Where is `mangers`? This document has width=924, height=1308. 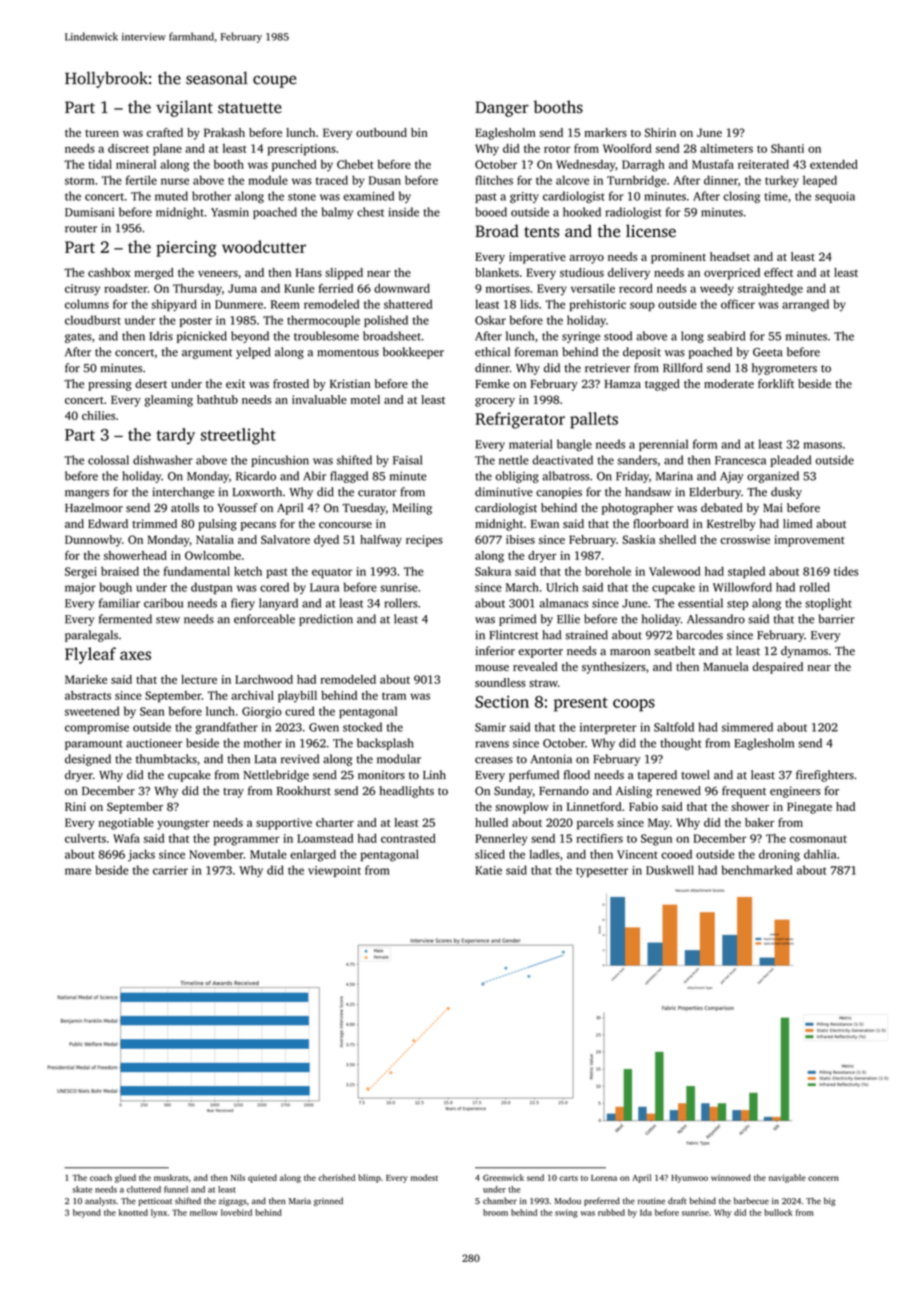 mangers is located at coordinates (87, 494).
